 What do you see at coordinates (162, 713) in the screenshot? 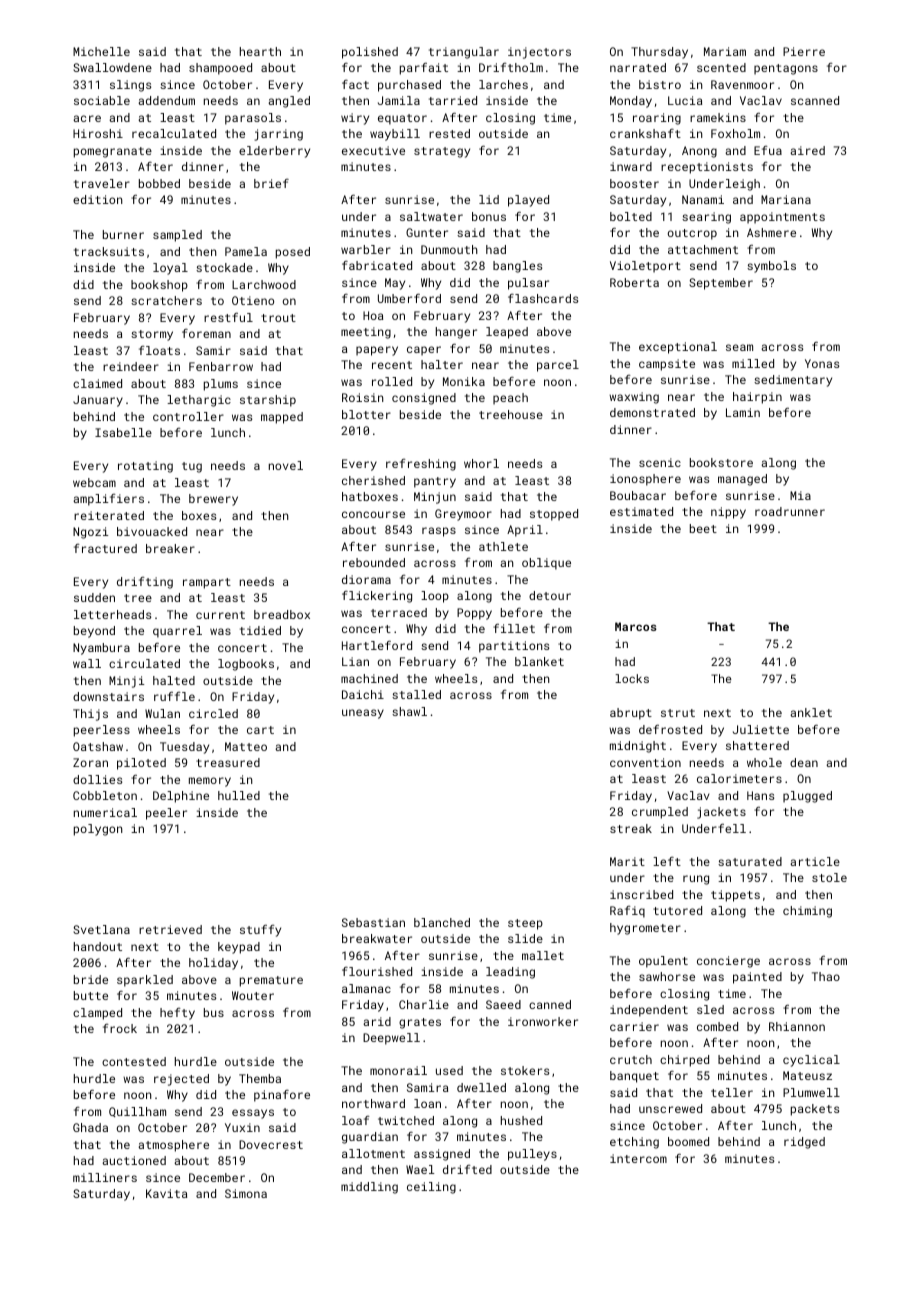
I see `Wulan` at bounding box center [162, 713].
